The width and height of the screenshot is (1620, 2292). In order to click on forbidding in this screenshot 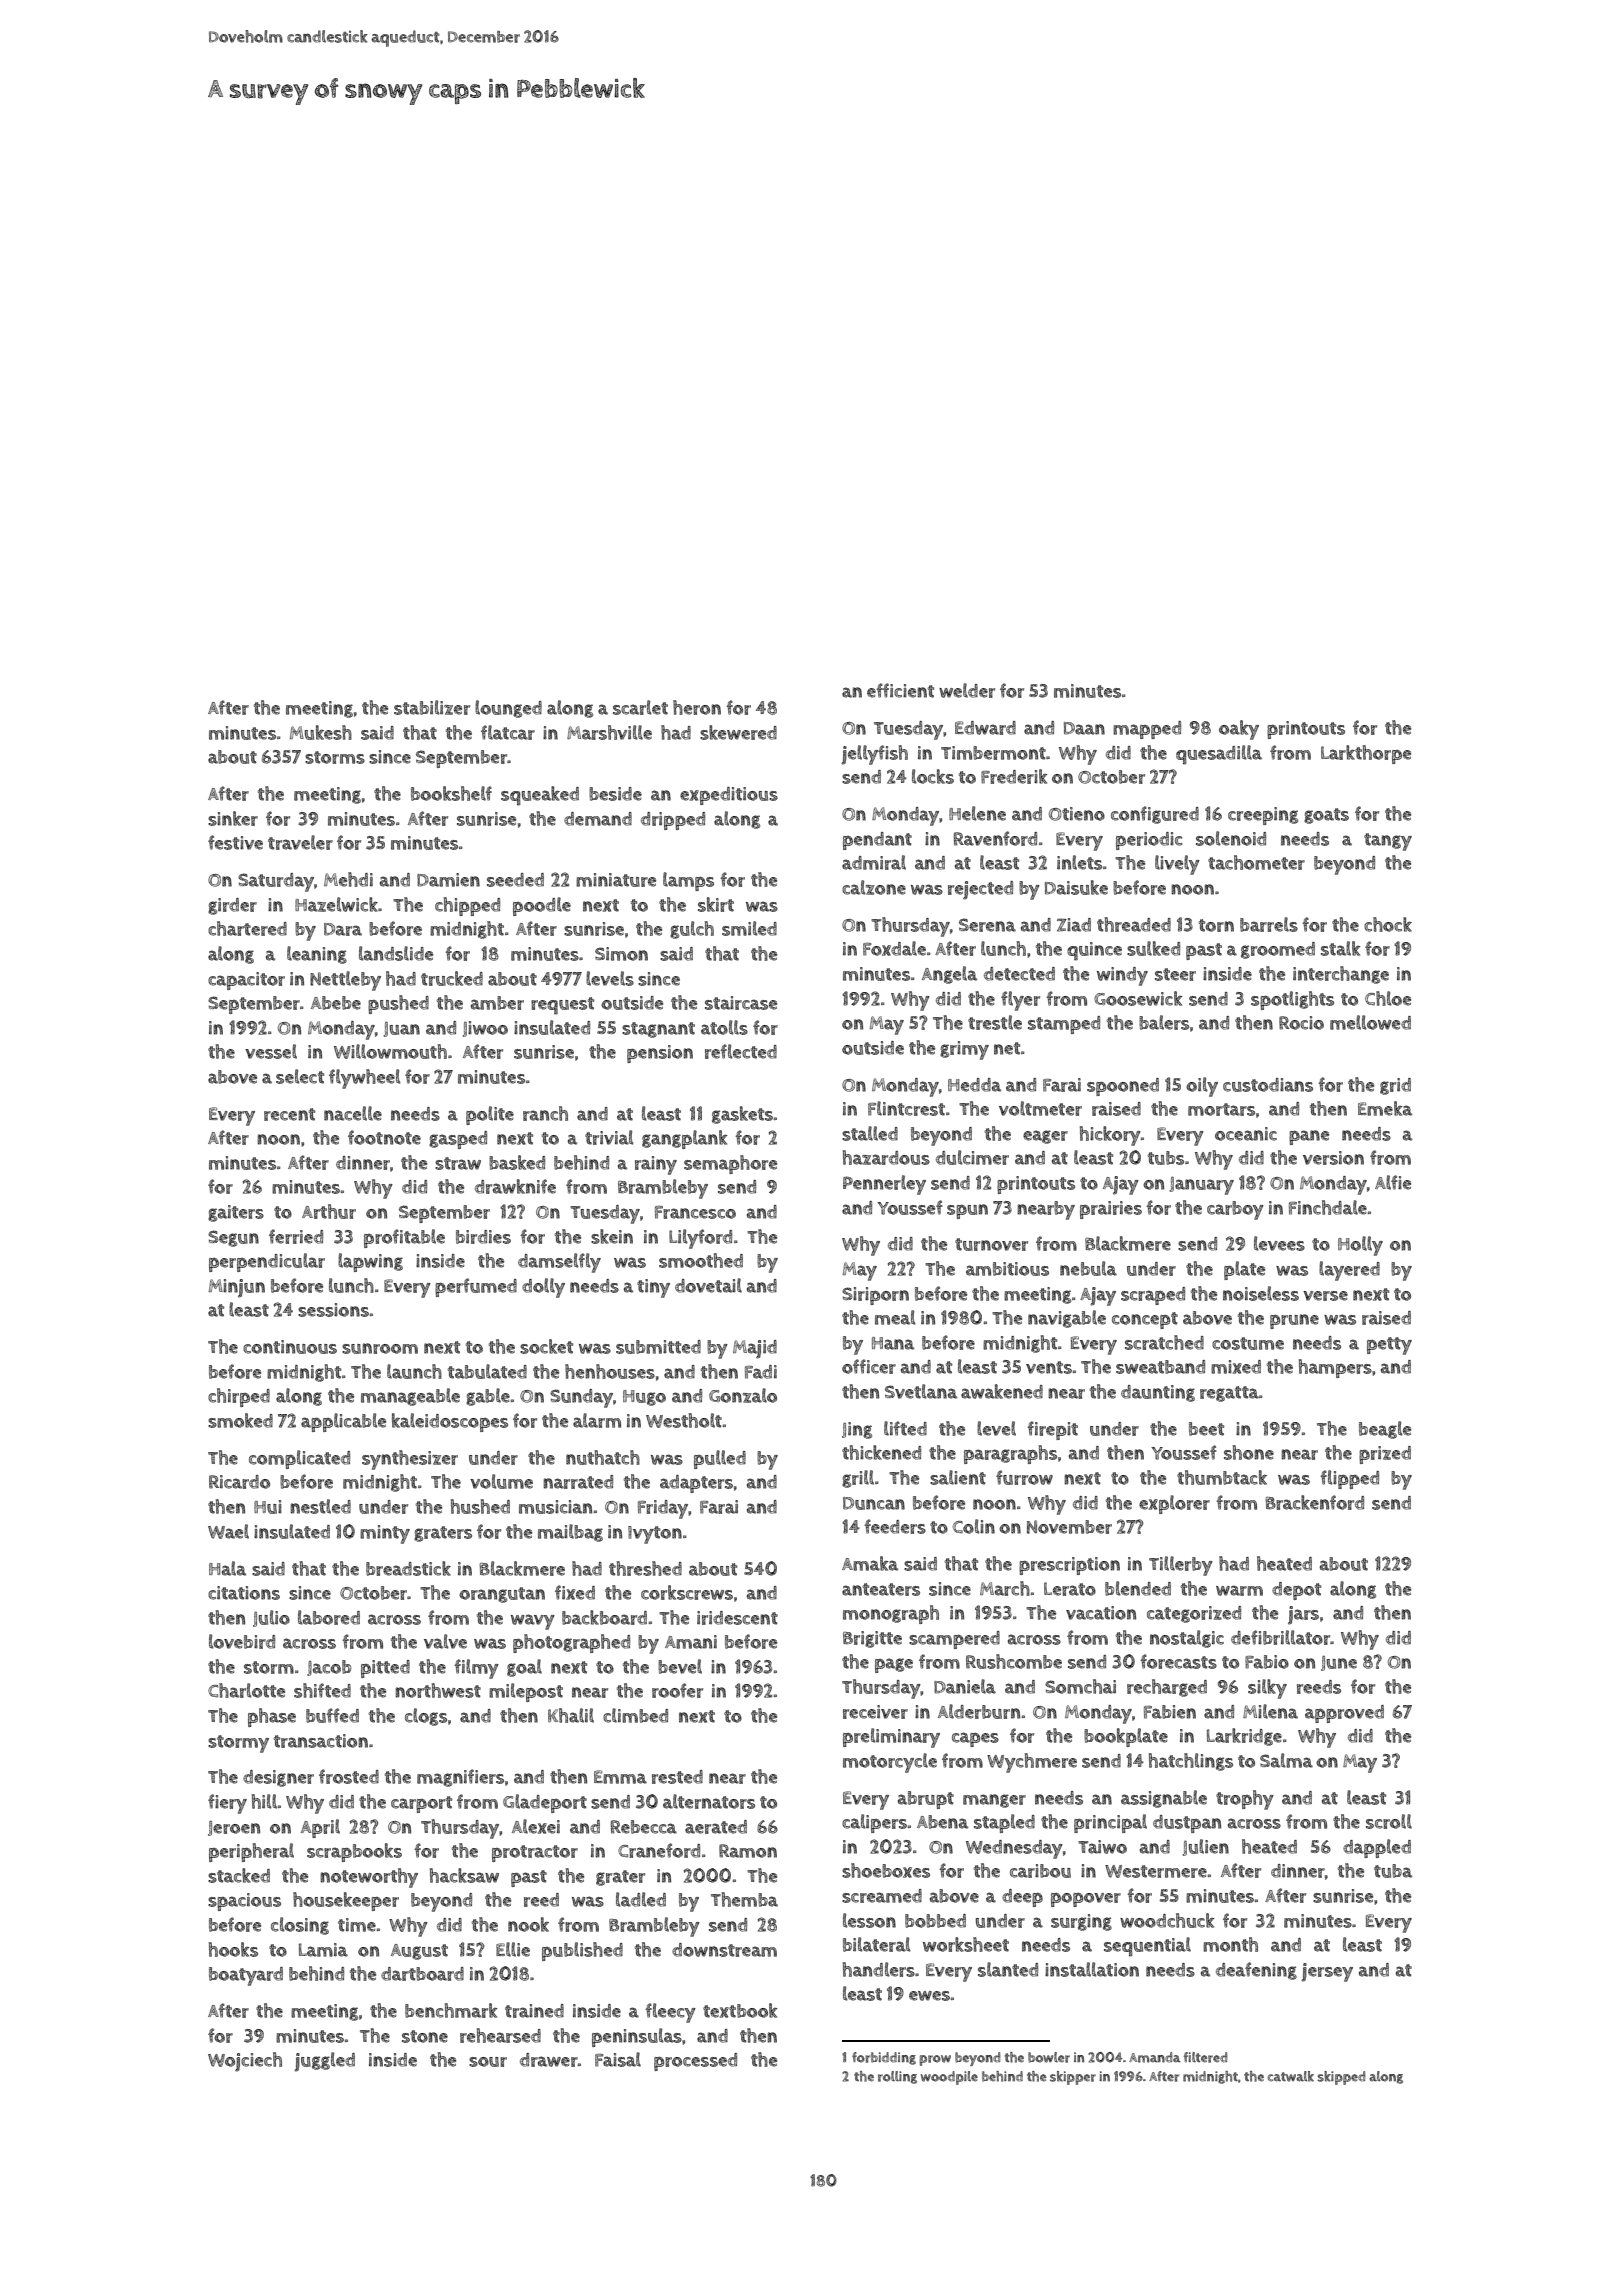, I will do `click(884, 2058)`.
